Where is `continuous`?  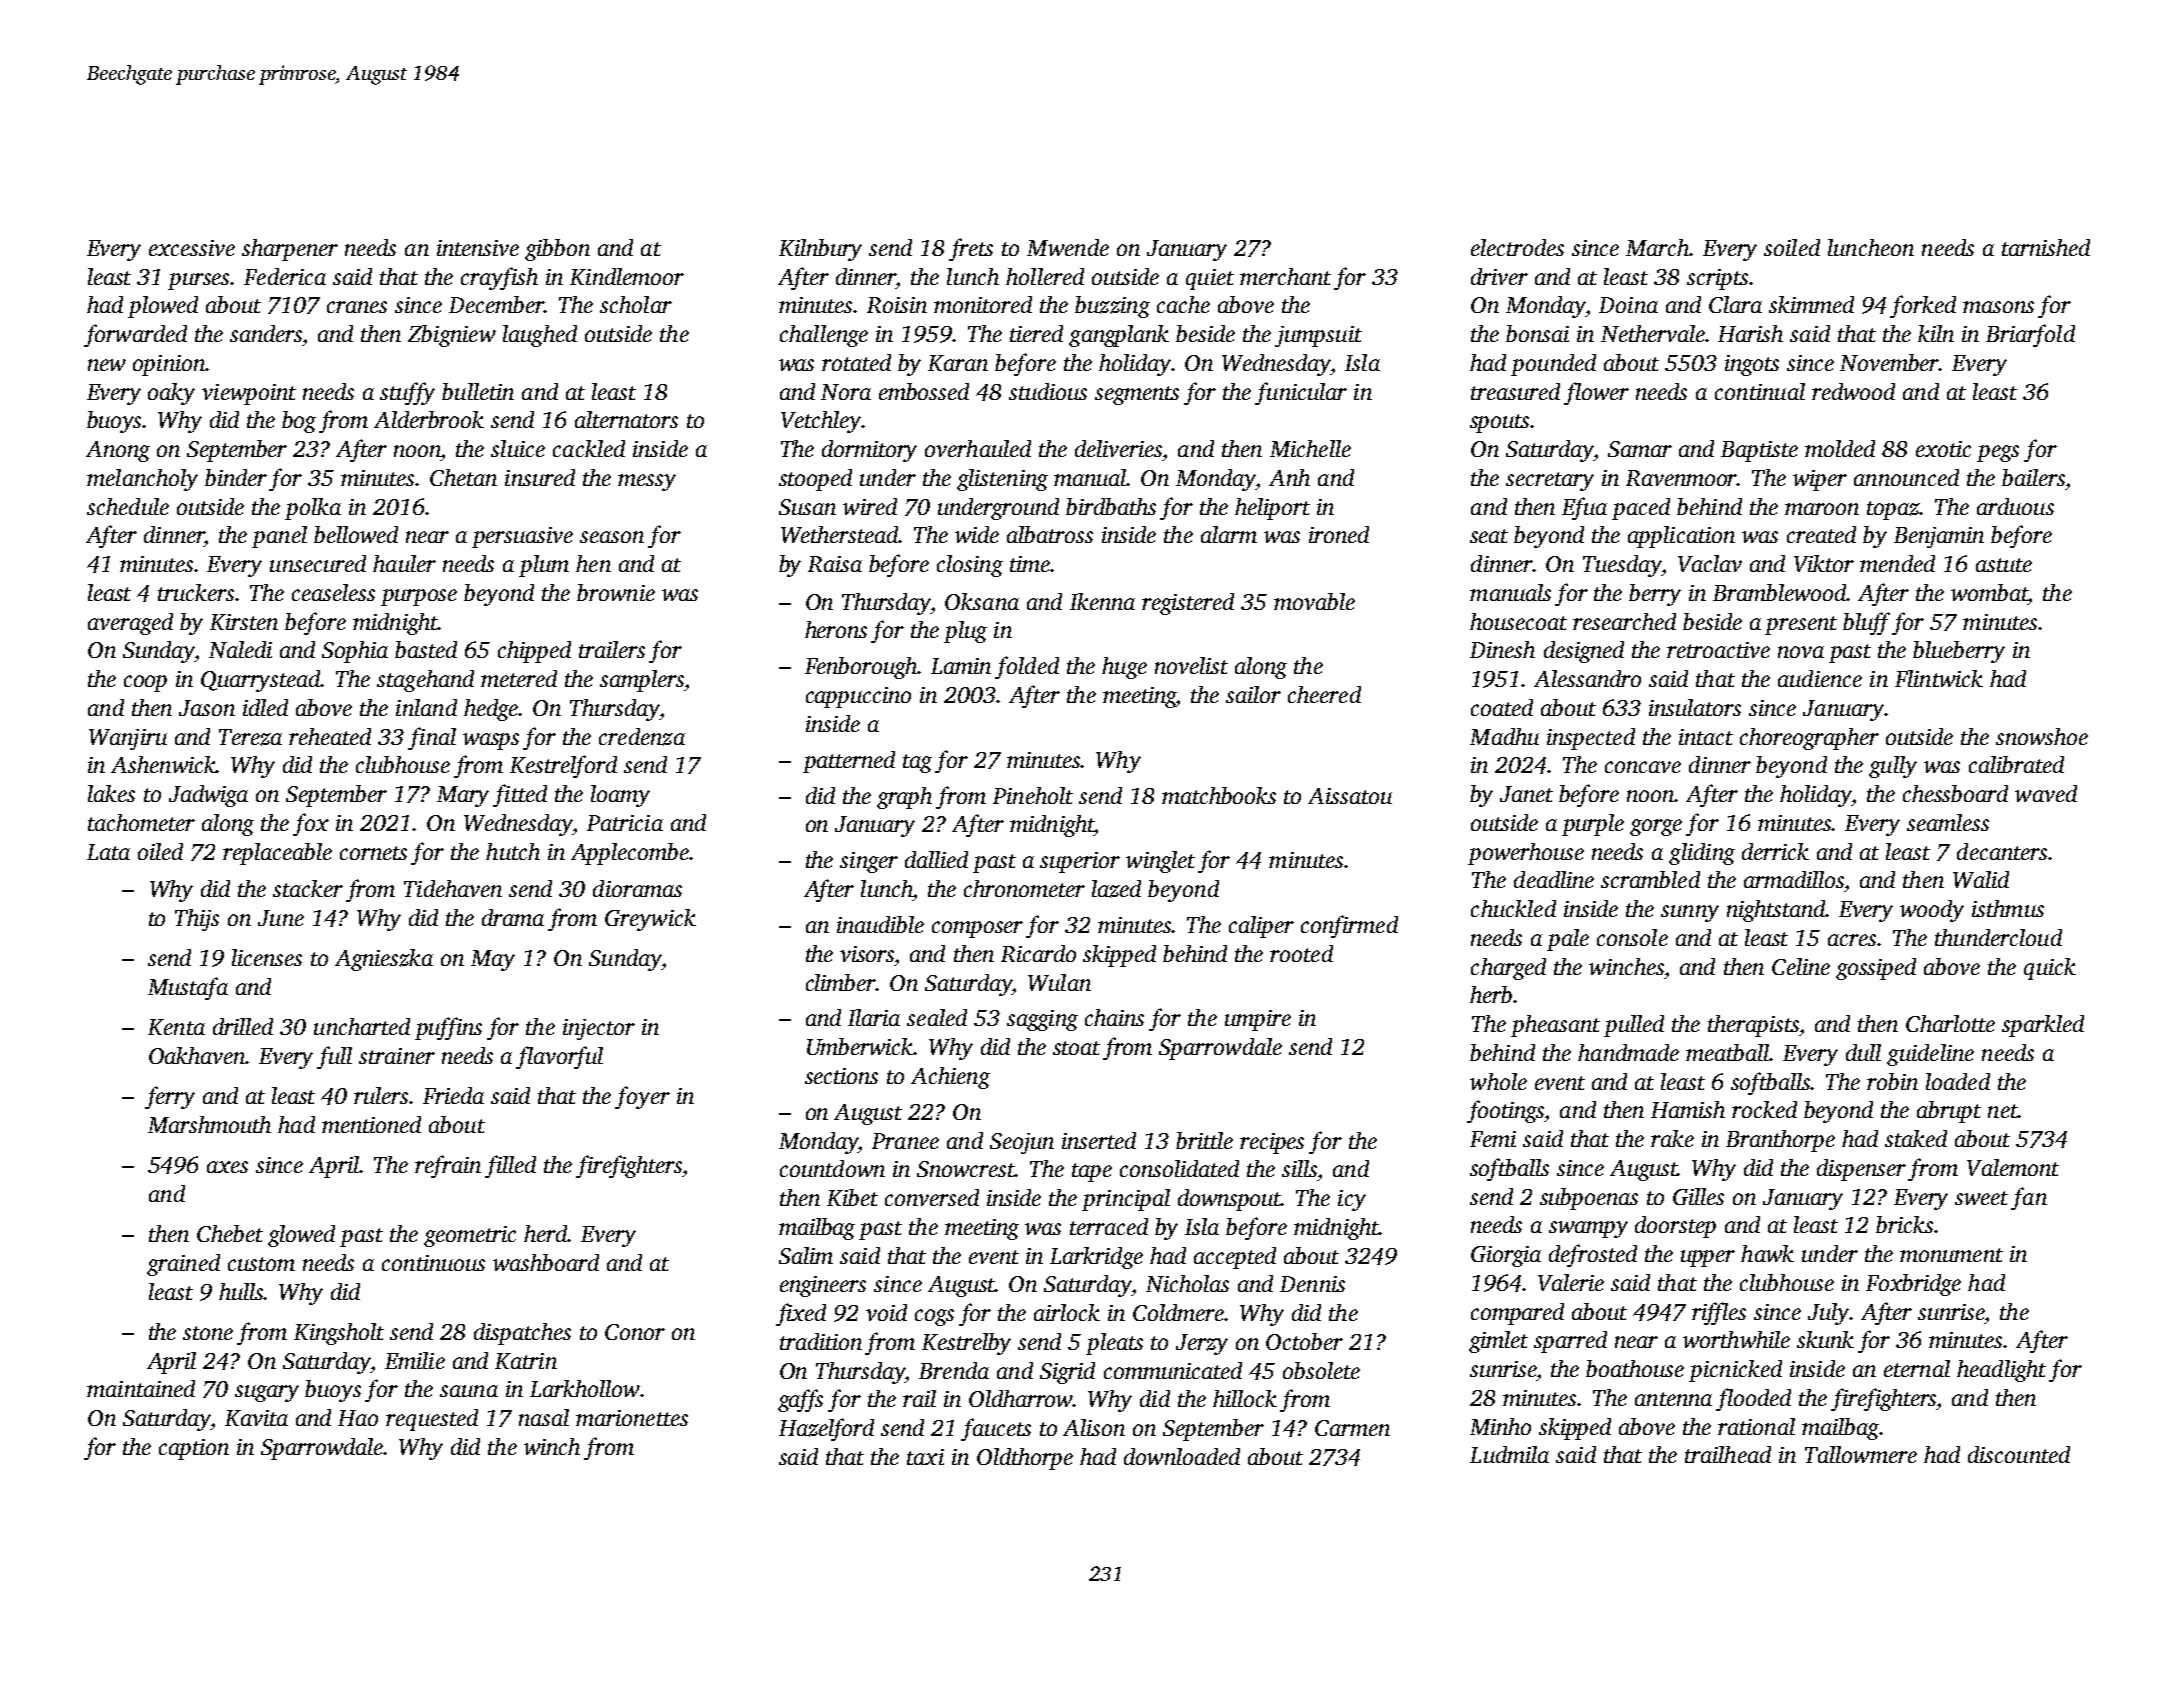 continuous is located at coordinates (433, 1263).
